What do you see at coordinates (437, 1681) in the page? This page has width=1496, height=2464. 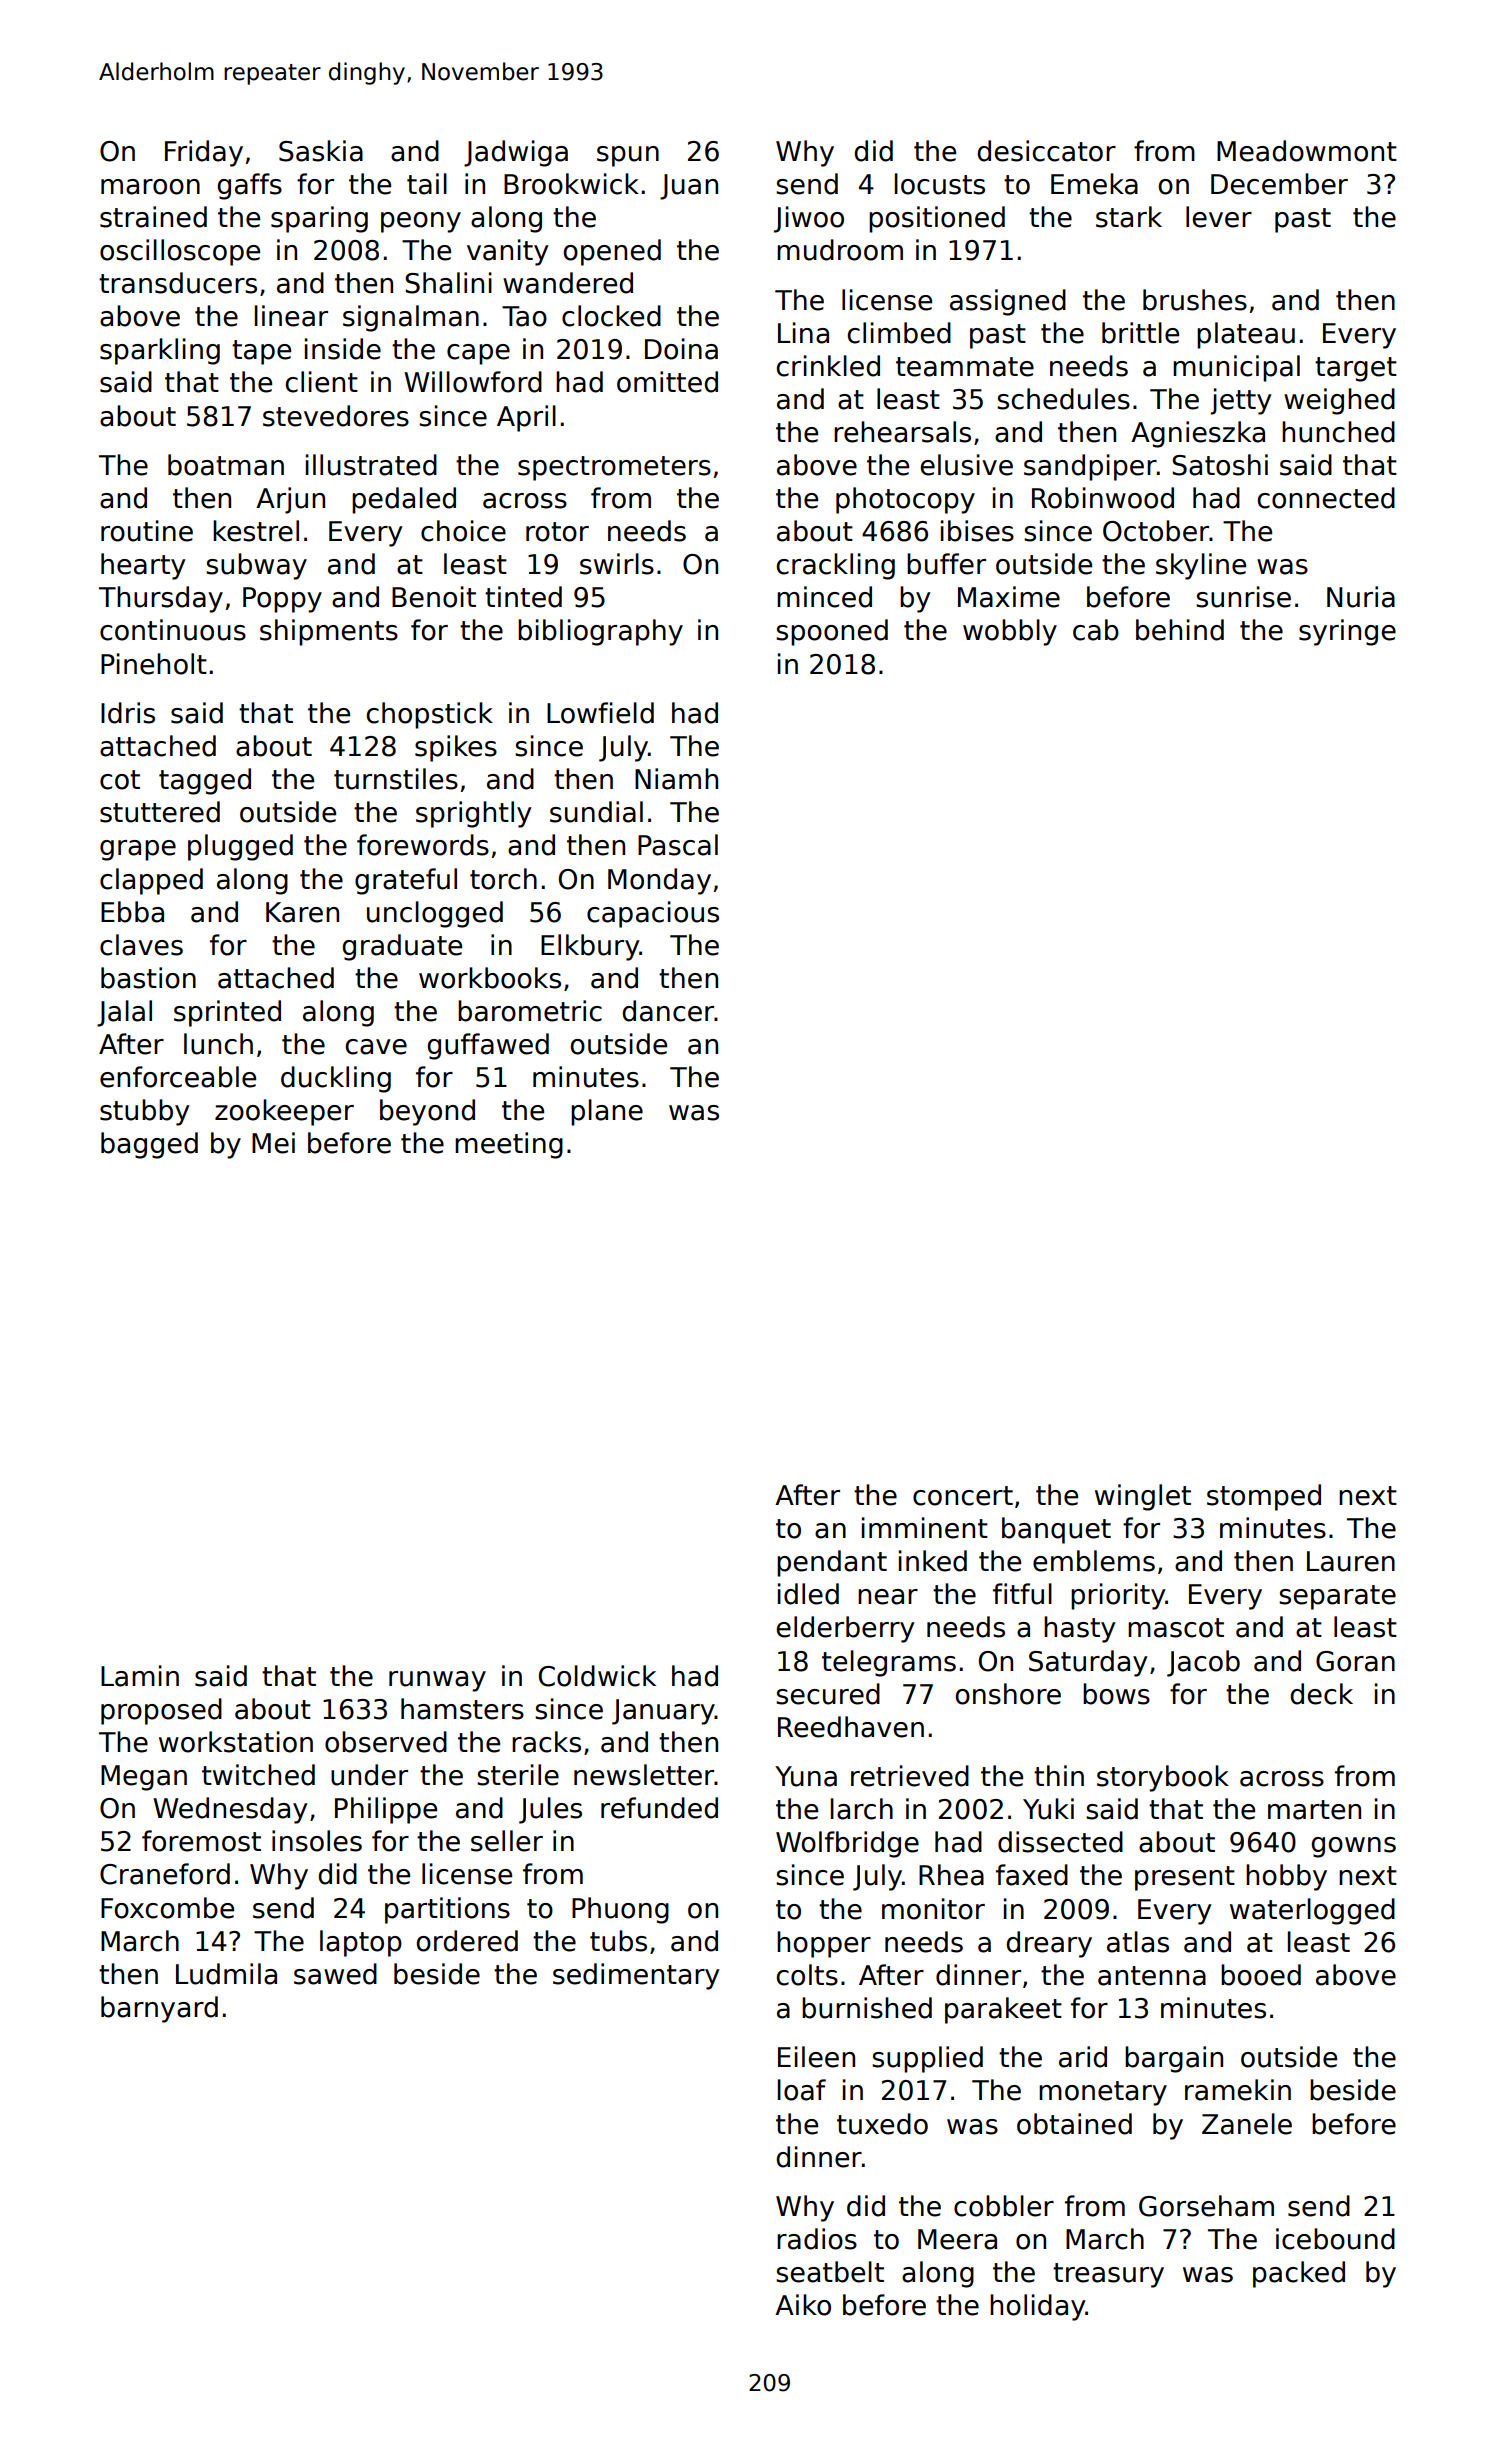 I see `runway` at bounding box center [437, 1681].
